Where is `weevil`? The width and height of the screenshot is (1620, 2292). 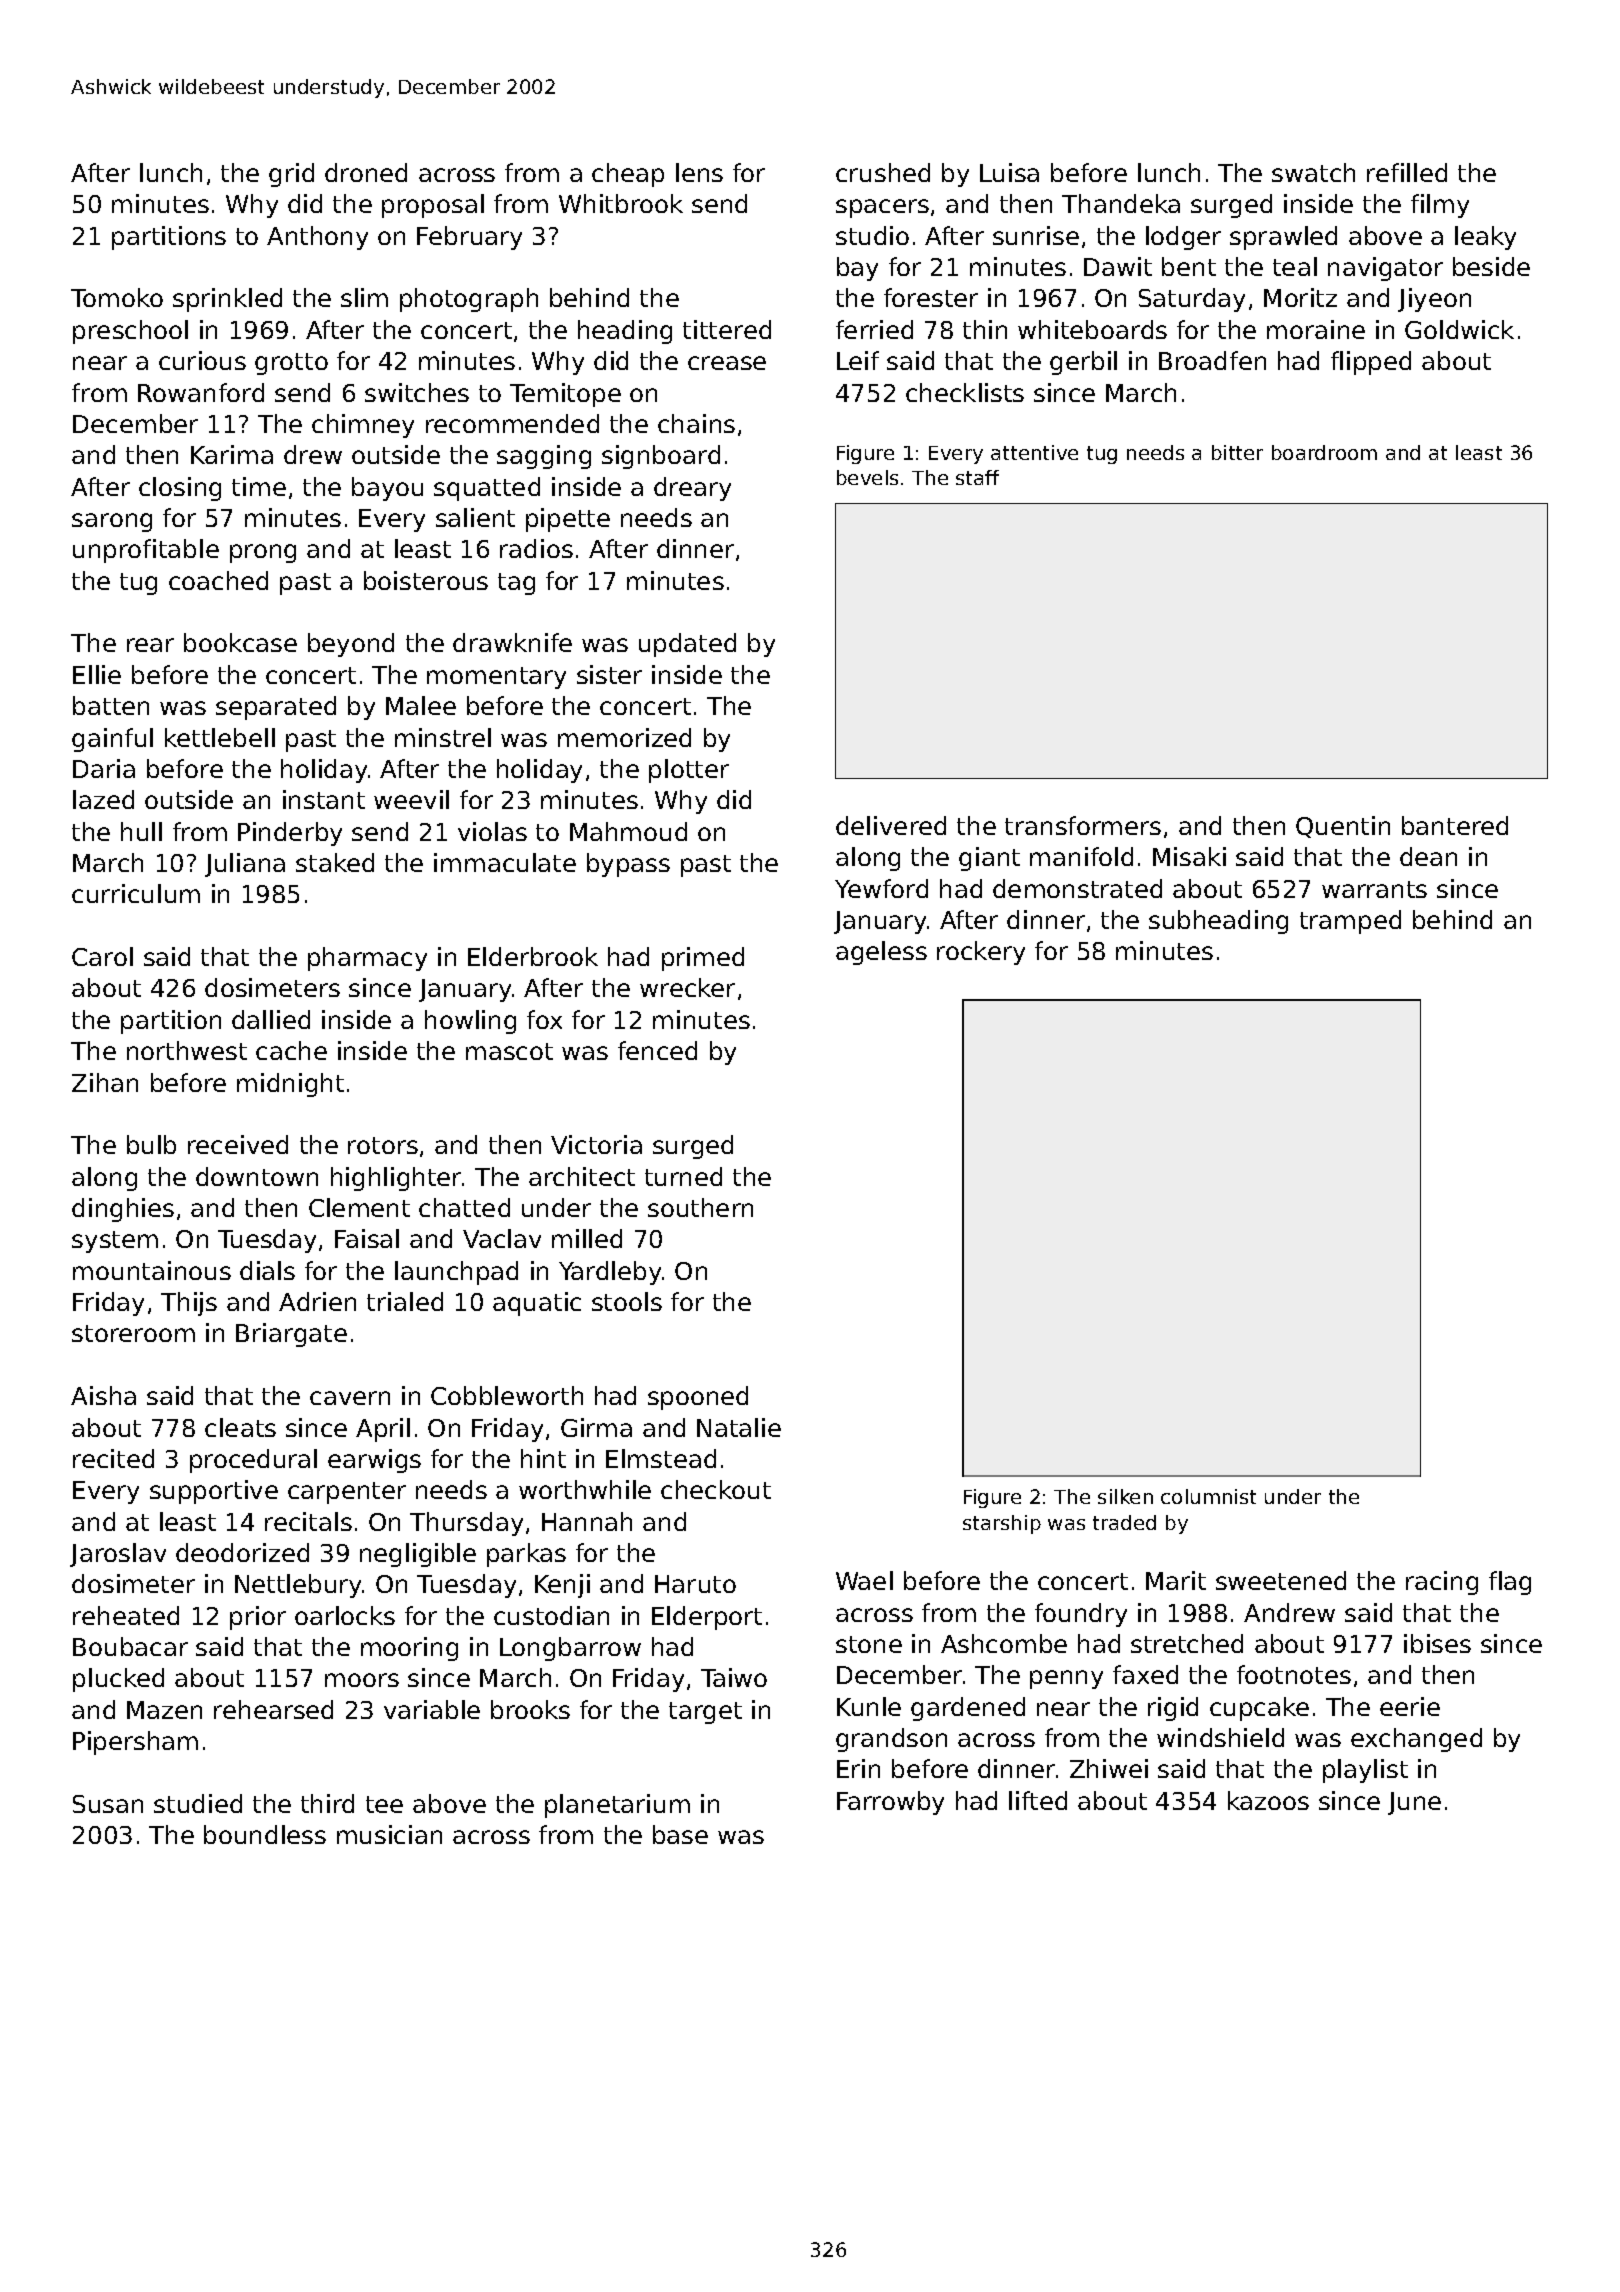 weevil is located at coordinates (411, 799).
